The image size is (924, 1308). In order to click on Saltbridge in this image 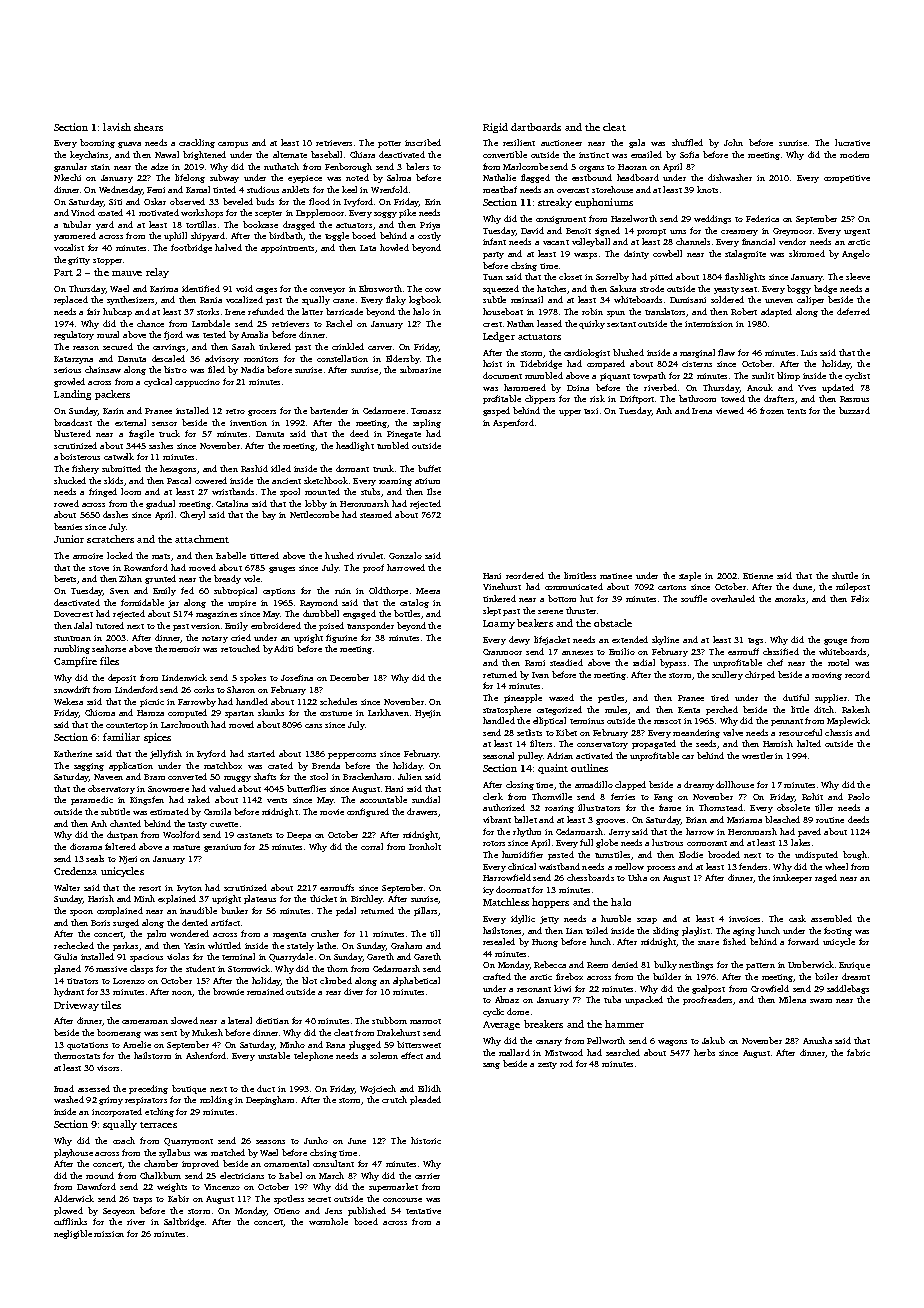, I will do `click(184, 1222)`.
